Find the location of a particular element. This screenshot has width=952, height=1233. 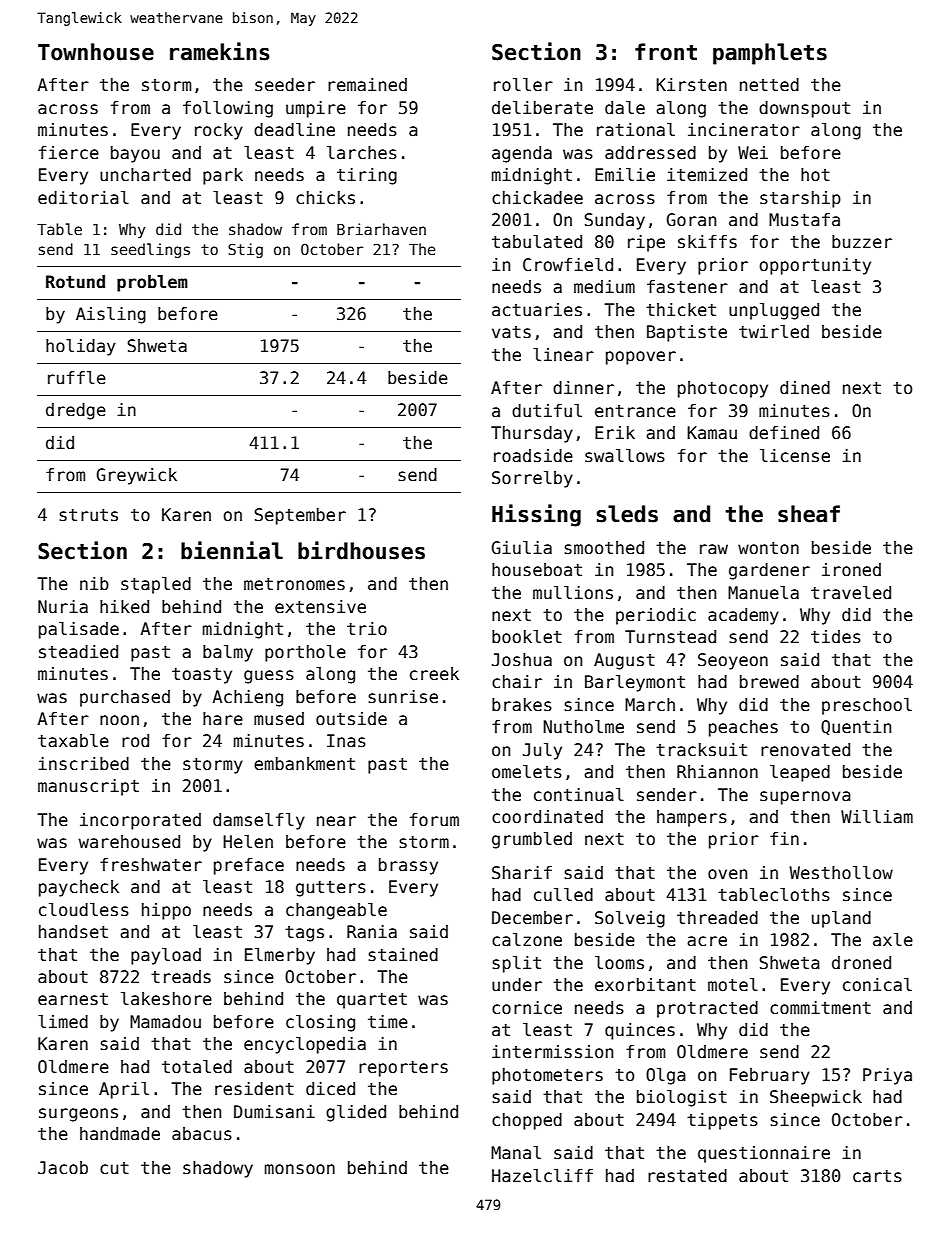

skiffs is located at coordinates (707, 242).
